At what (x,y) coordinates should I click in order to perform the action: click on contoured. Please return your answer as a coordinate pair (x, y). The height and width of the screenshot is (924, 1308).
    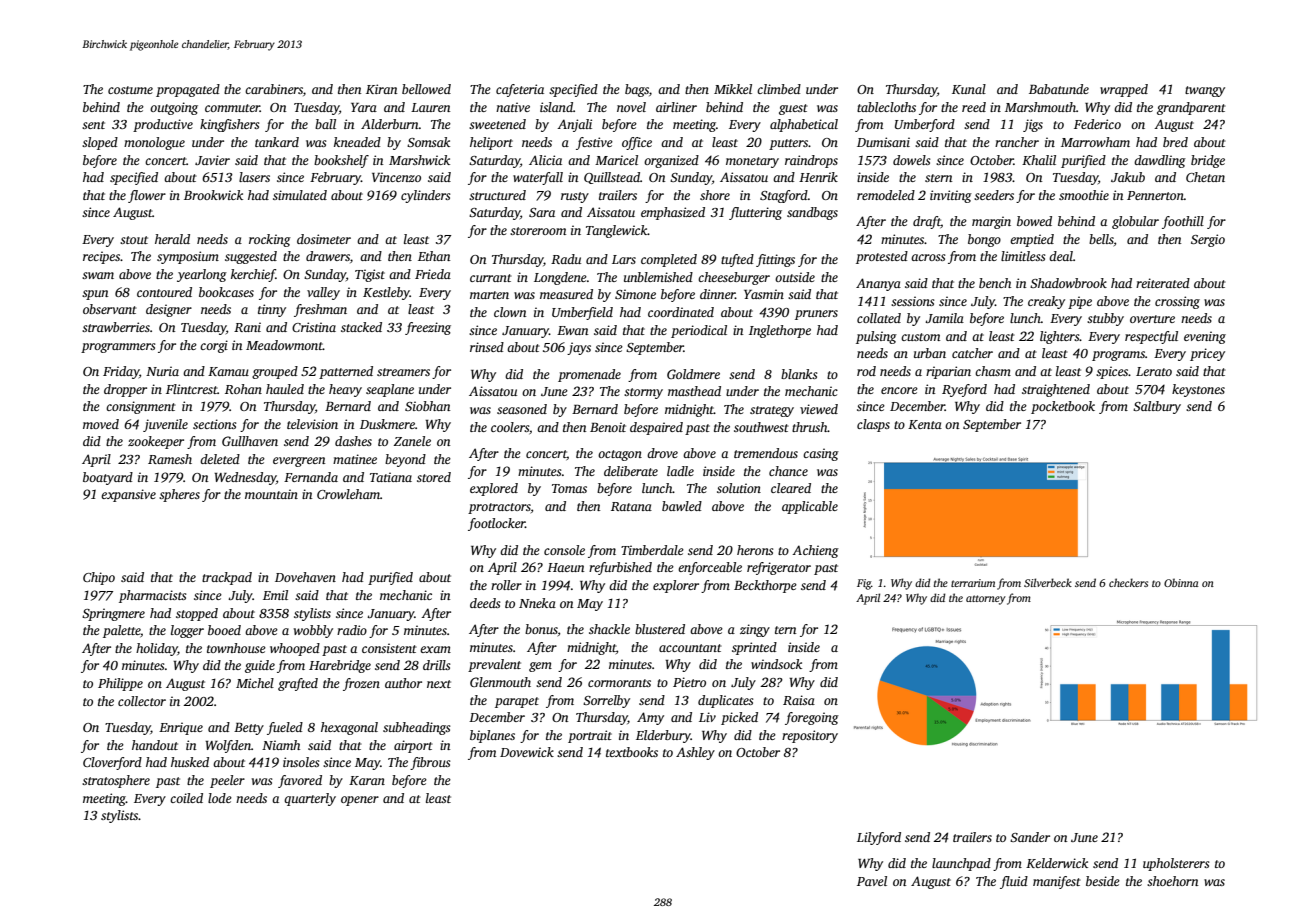
    Looking at the image, I should click on (164, 292).
